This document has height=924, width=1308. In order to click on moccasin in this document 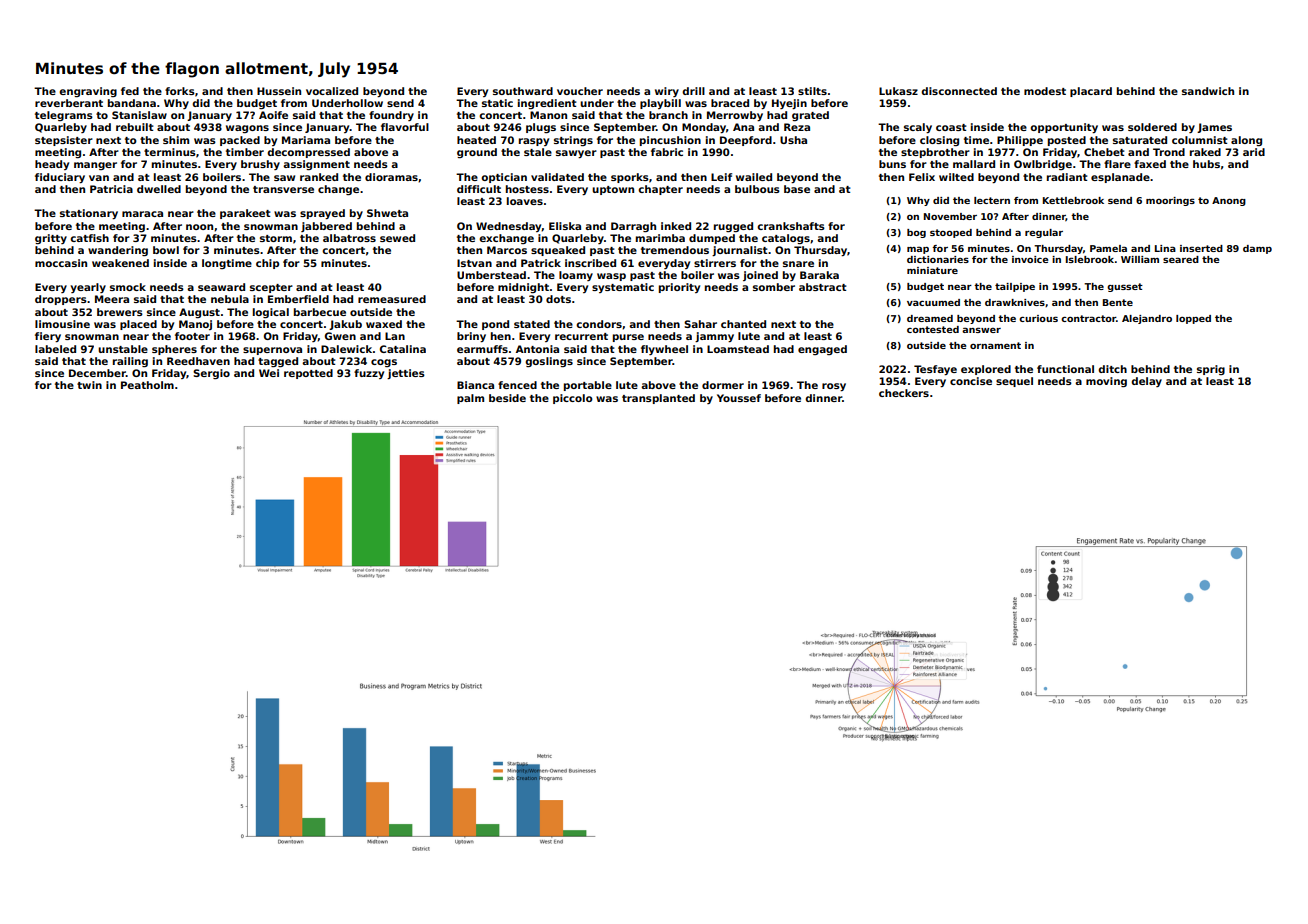, I will do `click(61, 263)`.
